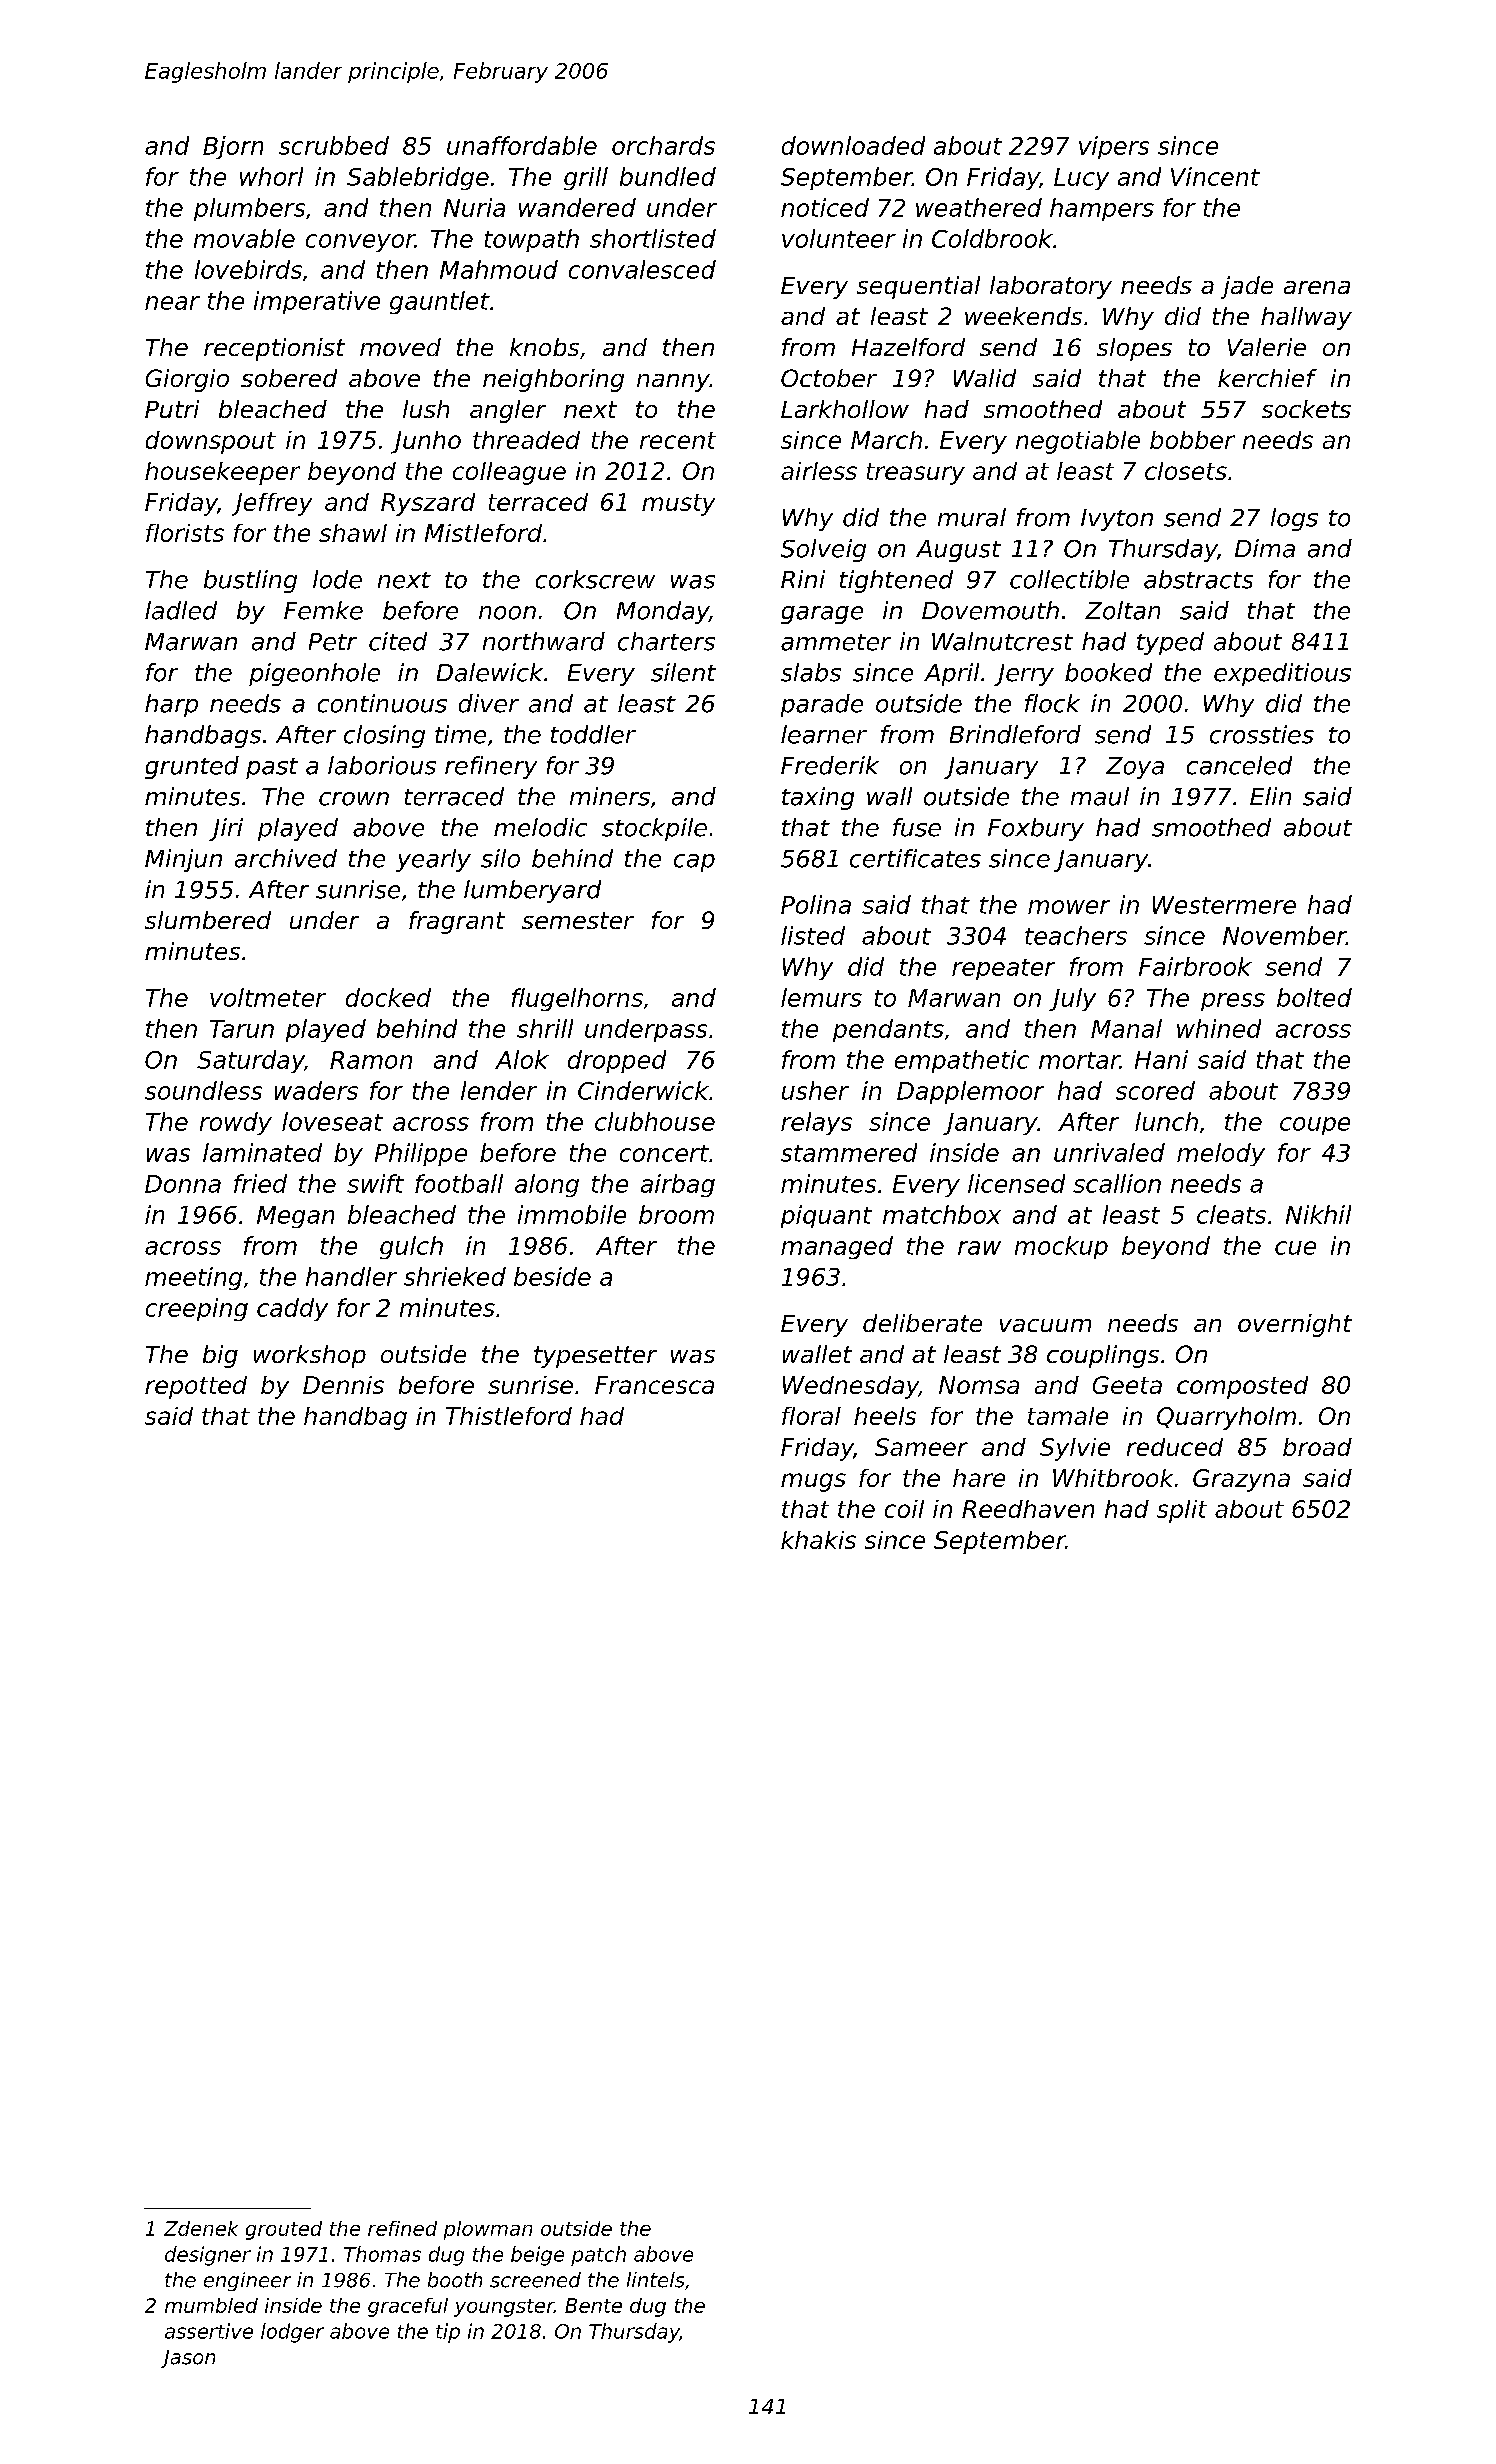 This screenshot has width=1496, height=2464. What do you see at coordinates (522, 145) in the screenshot?
I see `unaffordable` at bounding box center [522, 145].
